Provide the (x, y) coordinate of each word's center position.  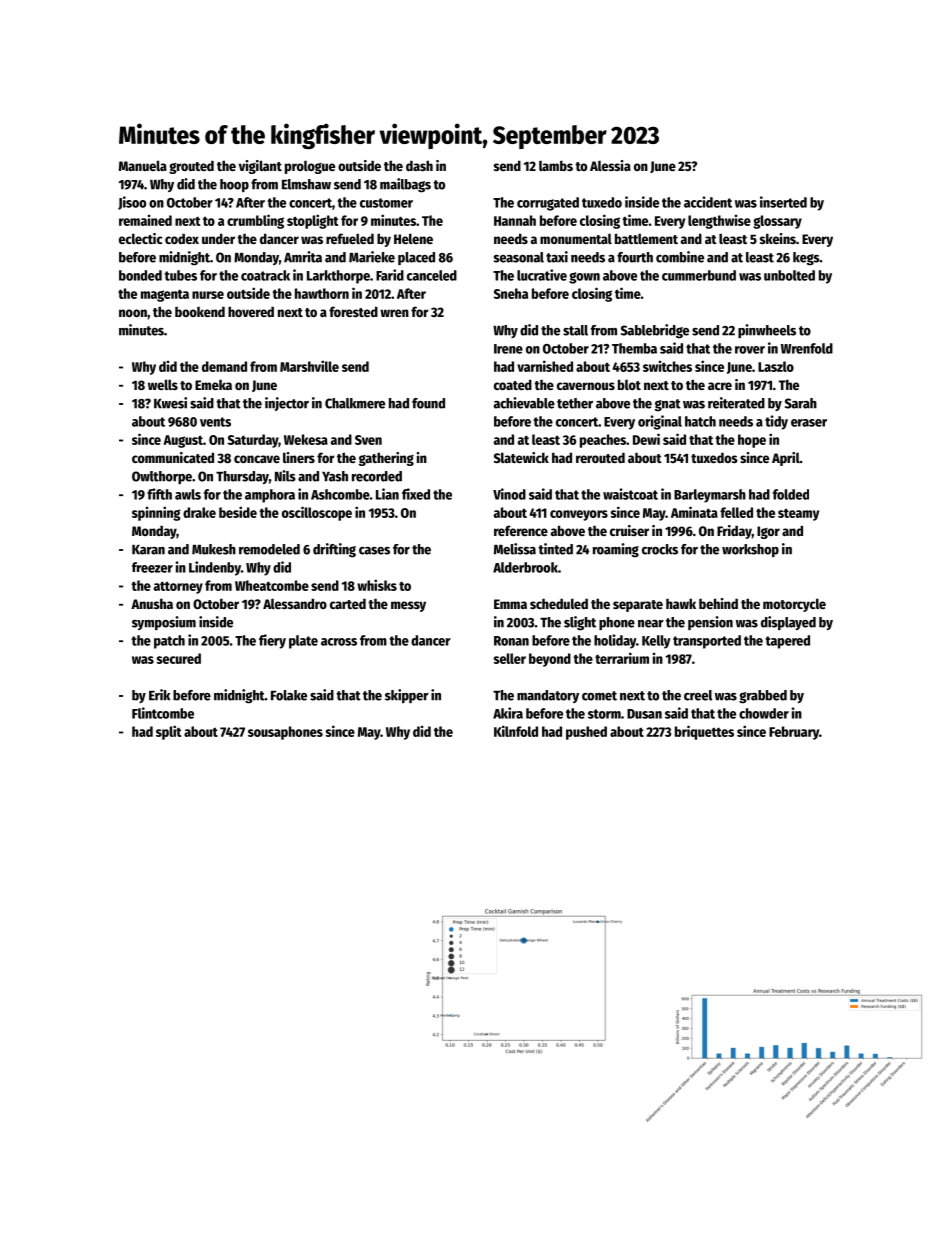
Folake (289, 695)
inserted (783, 202)
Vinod (509, 494)
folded (791, 494)
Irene (508, 349)
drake (199, 512)
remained (145, 220)
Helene (413, 238)
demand (224, 366)
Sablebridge (655, 331)
